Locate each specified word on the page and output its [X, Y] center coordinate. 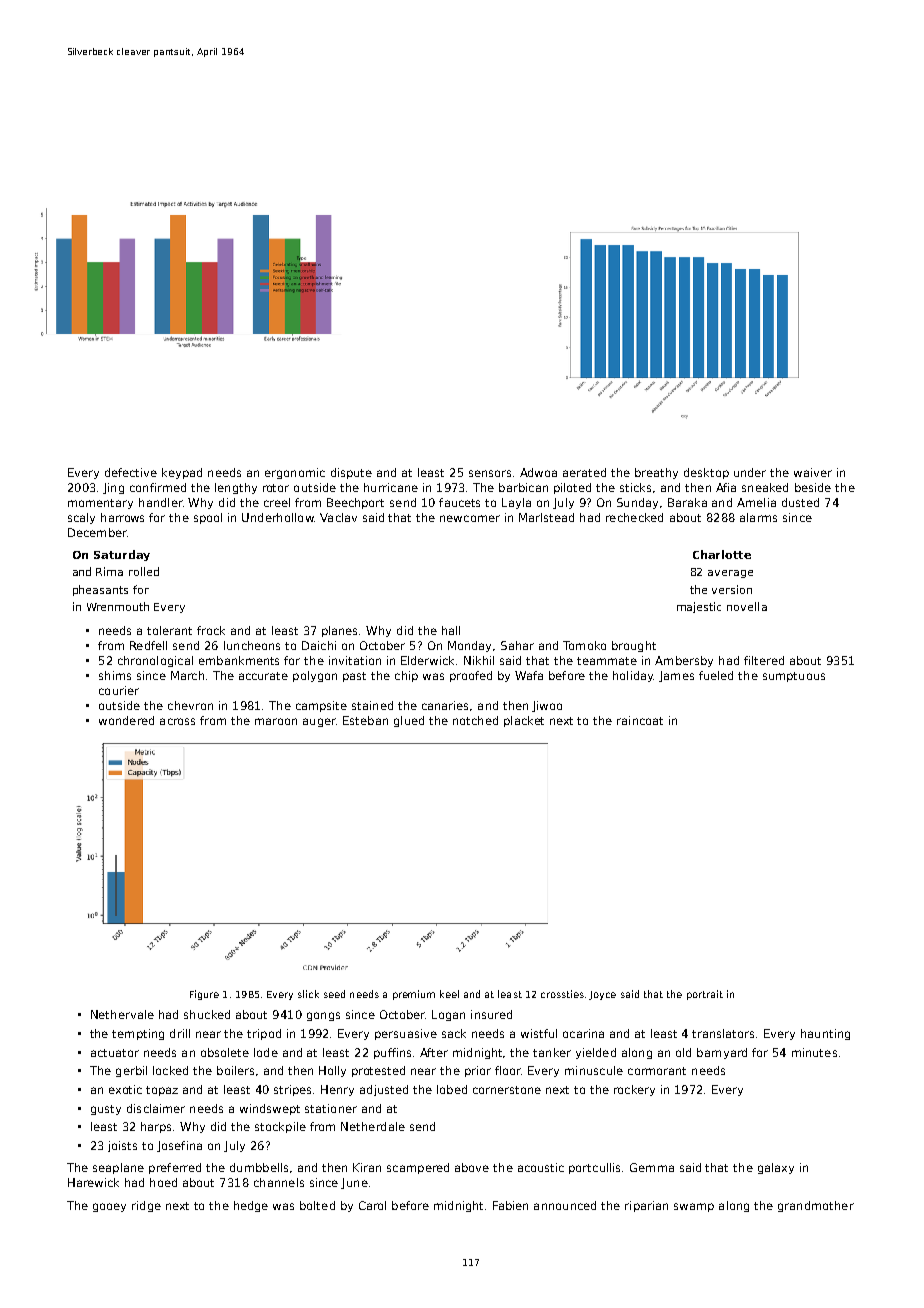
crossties [562, 994]
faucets [459, 502]
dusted [800, 502]
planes [341, 631]
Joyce [602, 995]
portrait [705, 995]
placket [524, 721]
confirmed [158, 487]
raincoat [640, 720]
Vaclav [338, 517]
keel [449, 994]
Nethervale [122, 1014]
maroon [276, 721]
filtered [764, 660]
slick [308, 994]
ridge [146, 1206]
